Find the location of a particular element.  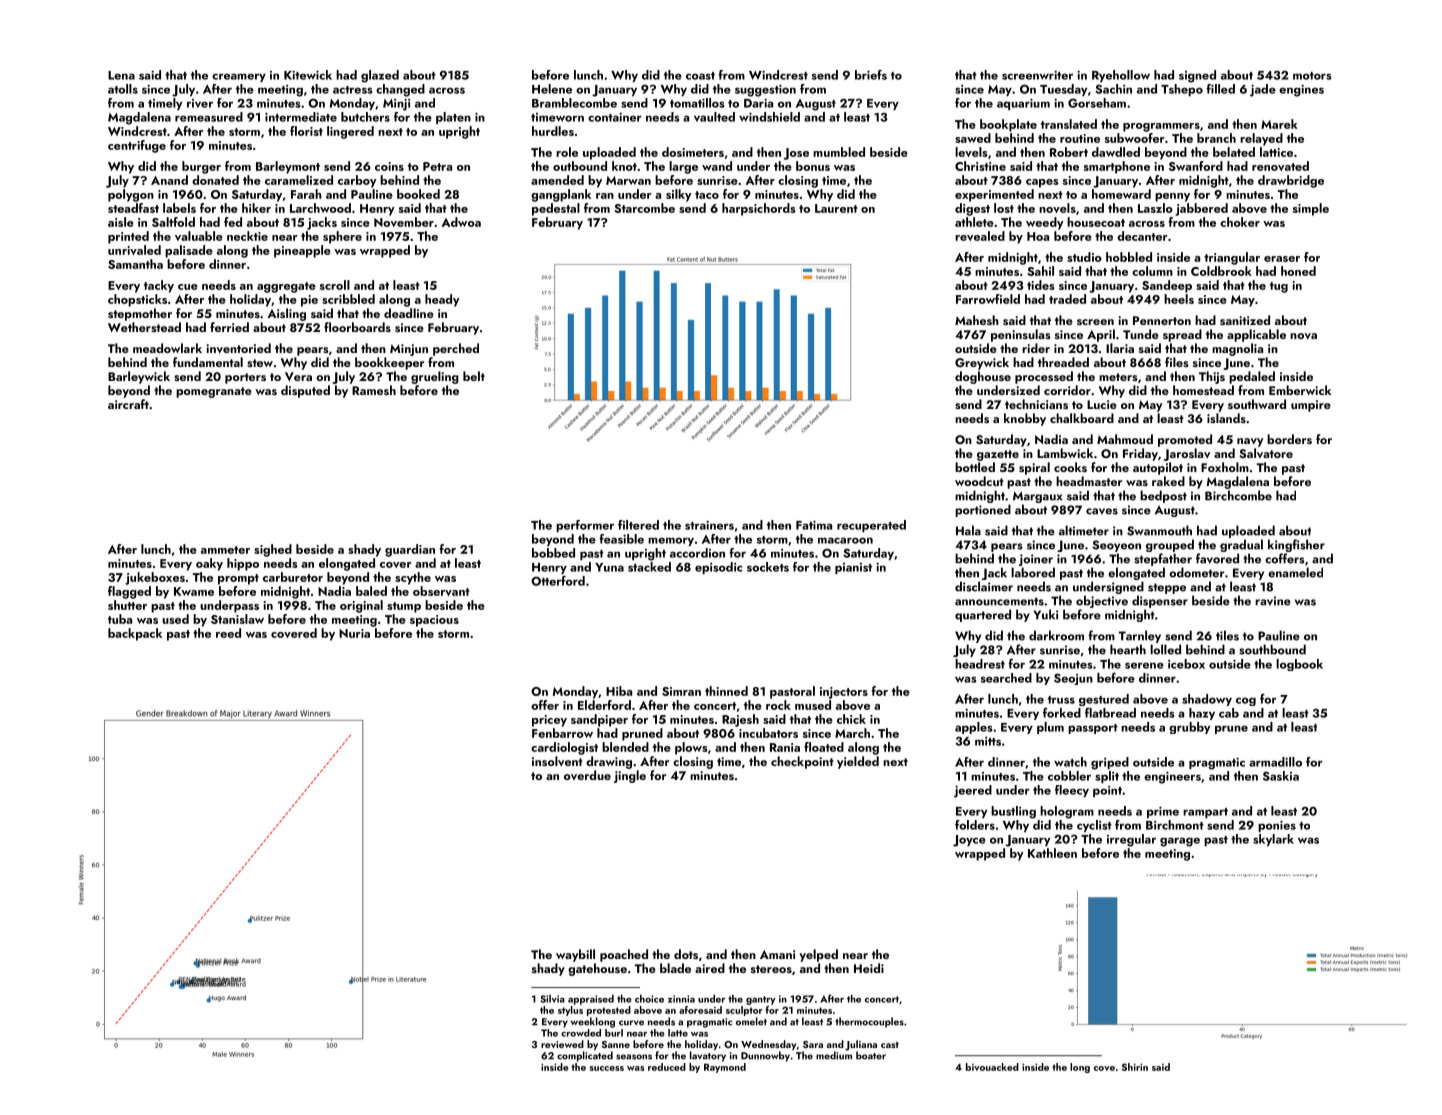

Minji is located at coordinates (396, 105).
